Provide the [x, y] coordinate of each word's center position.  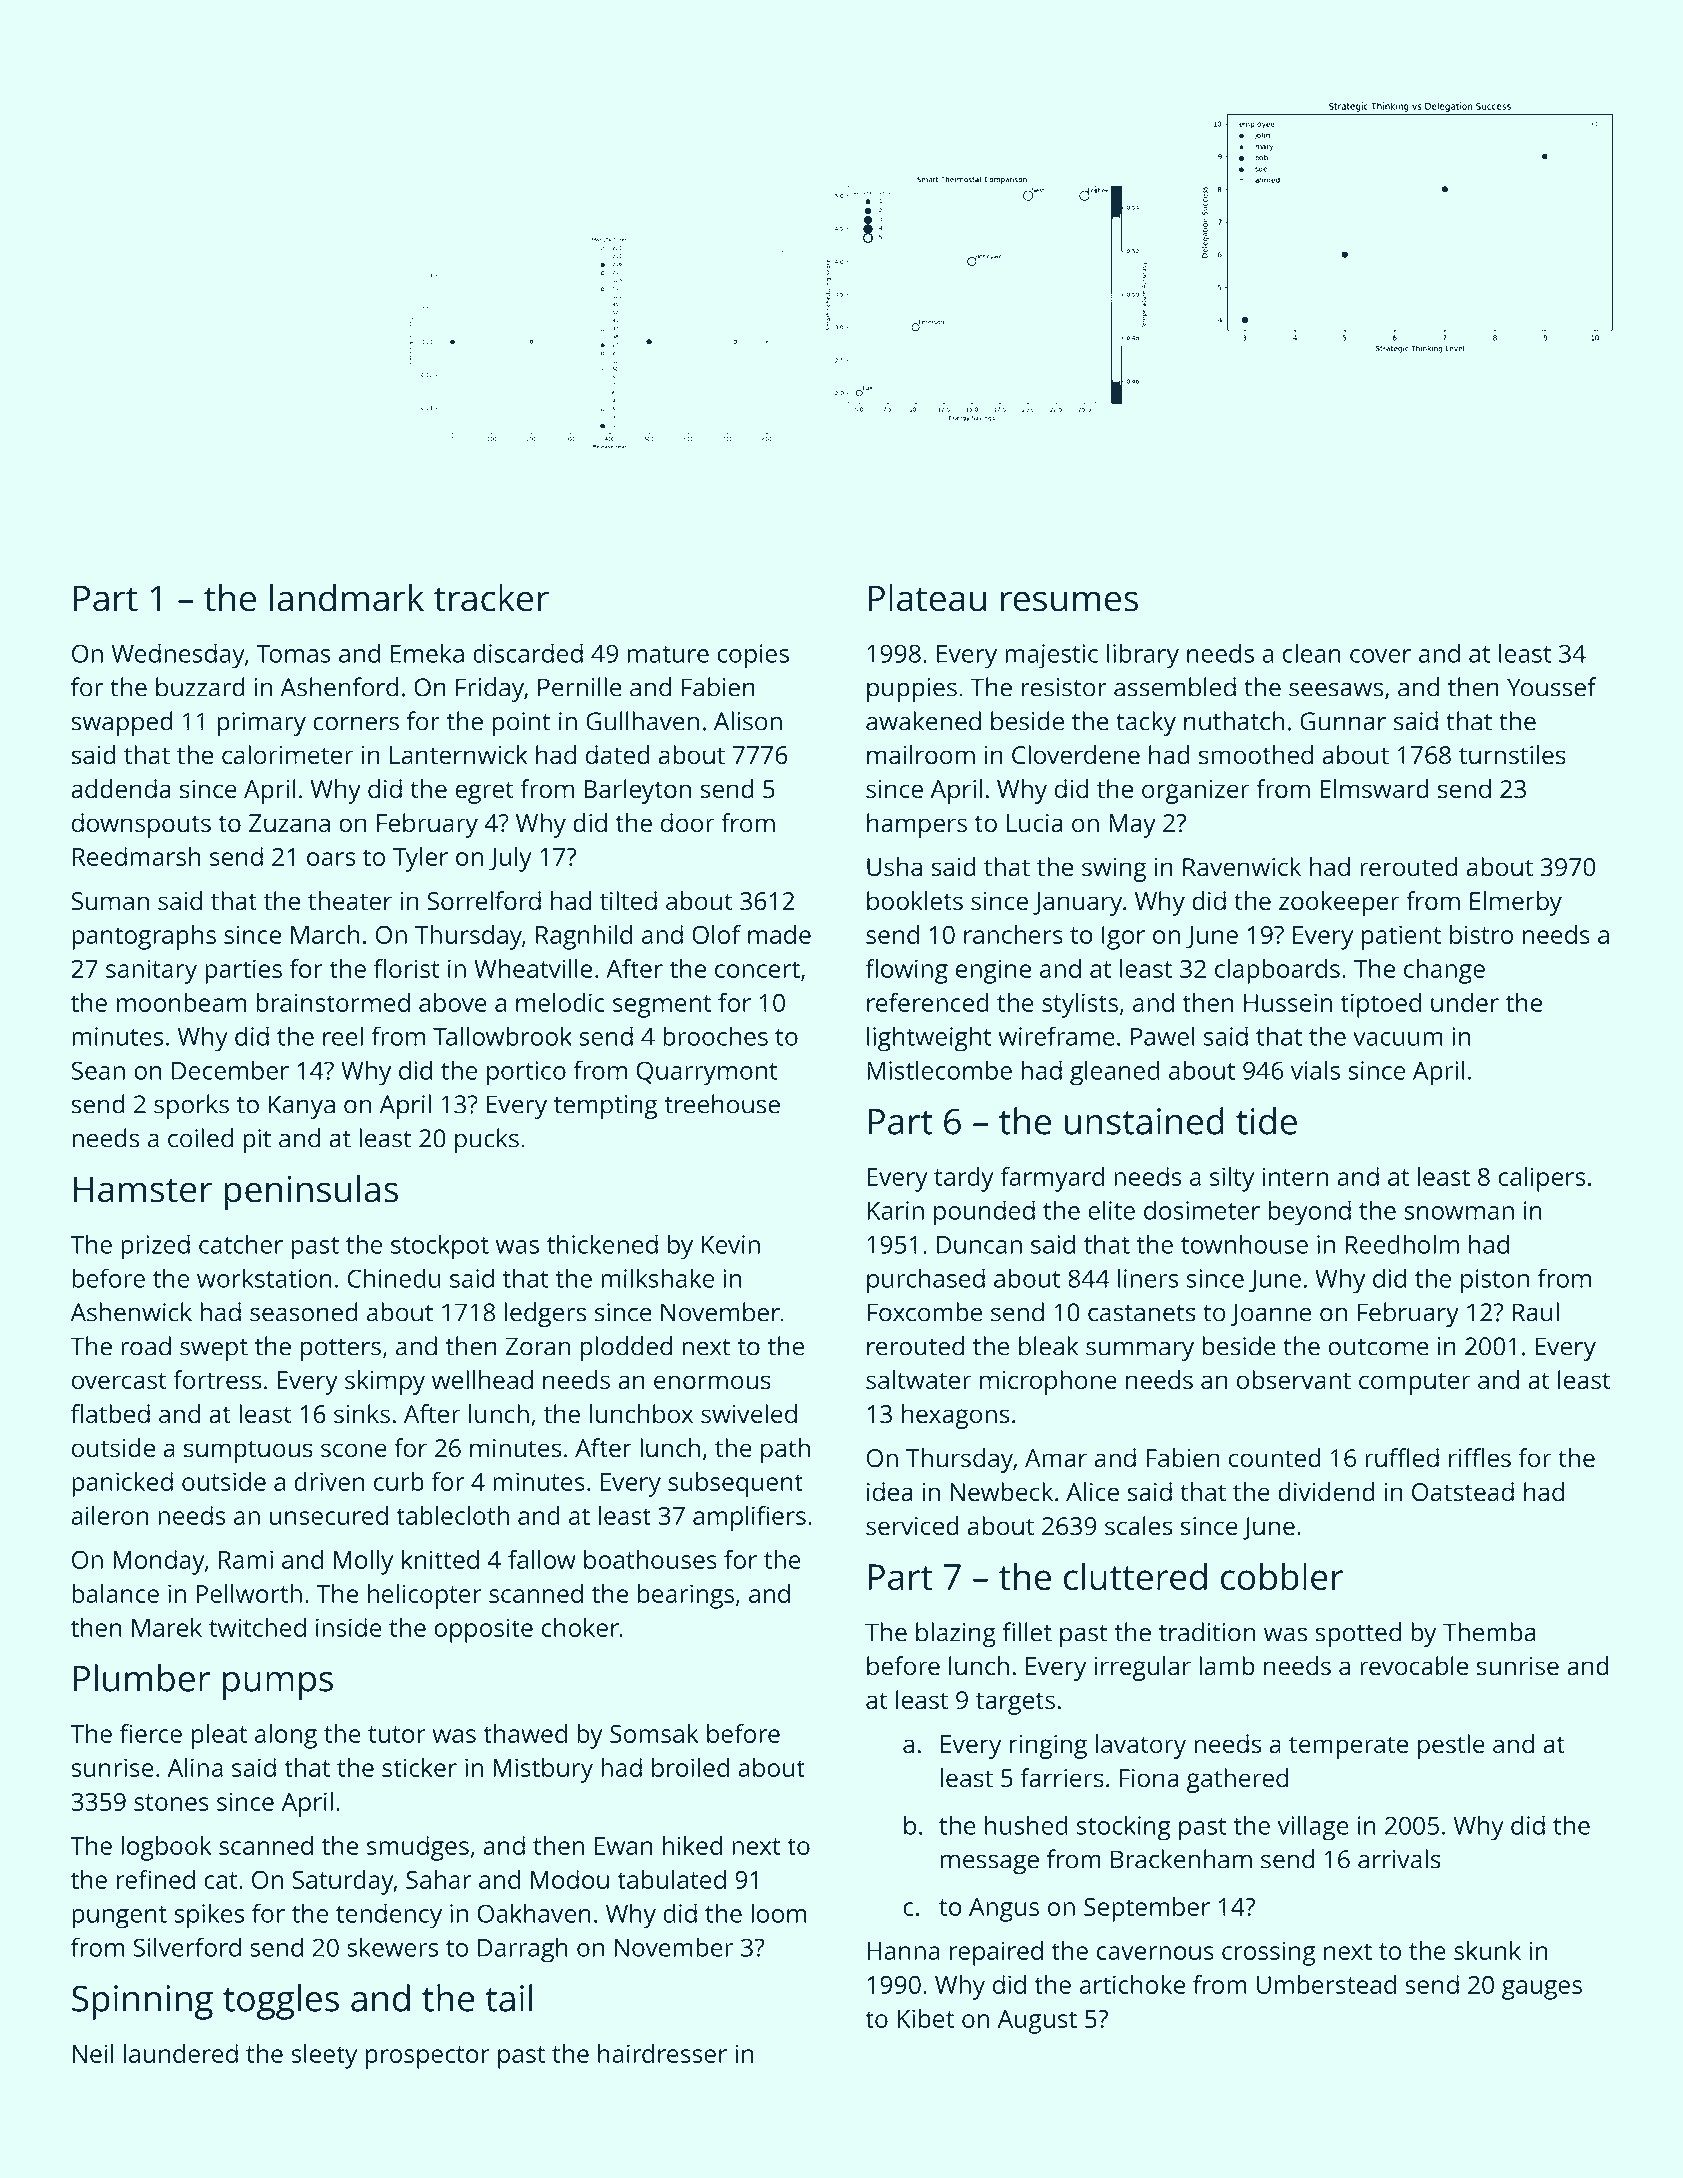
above [453, 1002]
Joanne [1271, 1314]
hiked [692, 1845]
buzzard [200, 687]
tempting [605, 1107]
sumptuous [248, 1451]
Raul [1535, 1312]
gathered [1237, 1780]
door [687, 822]
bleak [1048, 1346]
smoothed [1256, 754]
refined [156, 1879]
